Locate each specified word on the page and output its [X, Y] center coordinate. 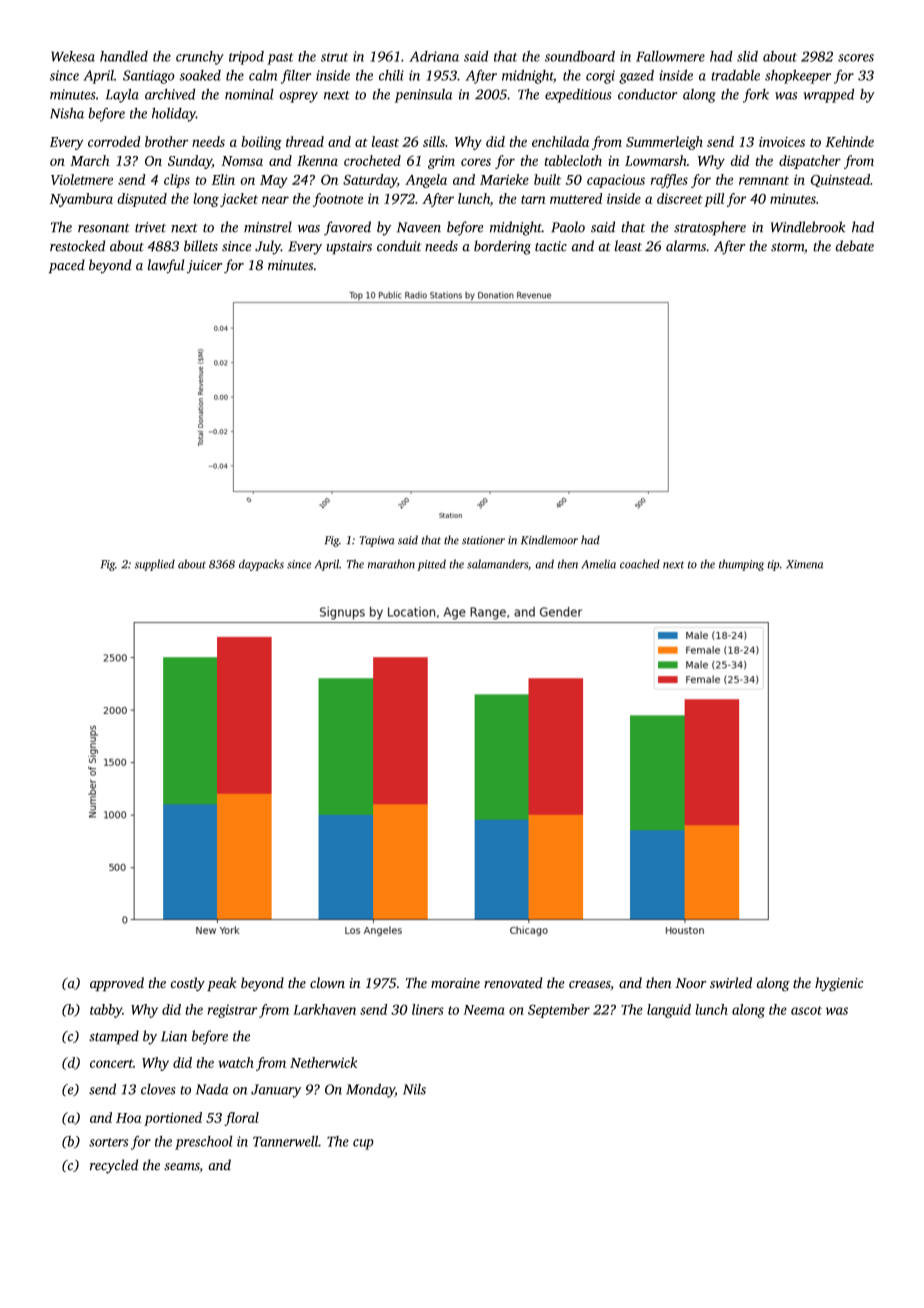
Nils [414, 1089]
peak [222, 984]
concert [111, 1063]
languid [669, 1011]
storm [787, 247]
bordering [502, 247]
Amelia [598, 564]
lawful [166, 266]
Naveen [418, 227]
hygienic [839, 984]
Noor [690, 983]
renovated [513, 983]
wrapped [829, 95]
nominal [249, 94]
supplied [155, 565]
